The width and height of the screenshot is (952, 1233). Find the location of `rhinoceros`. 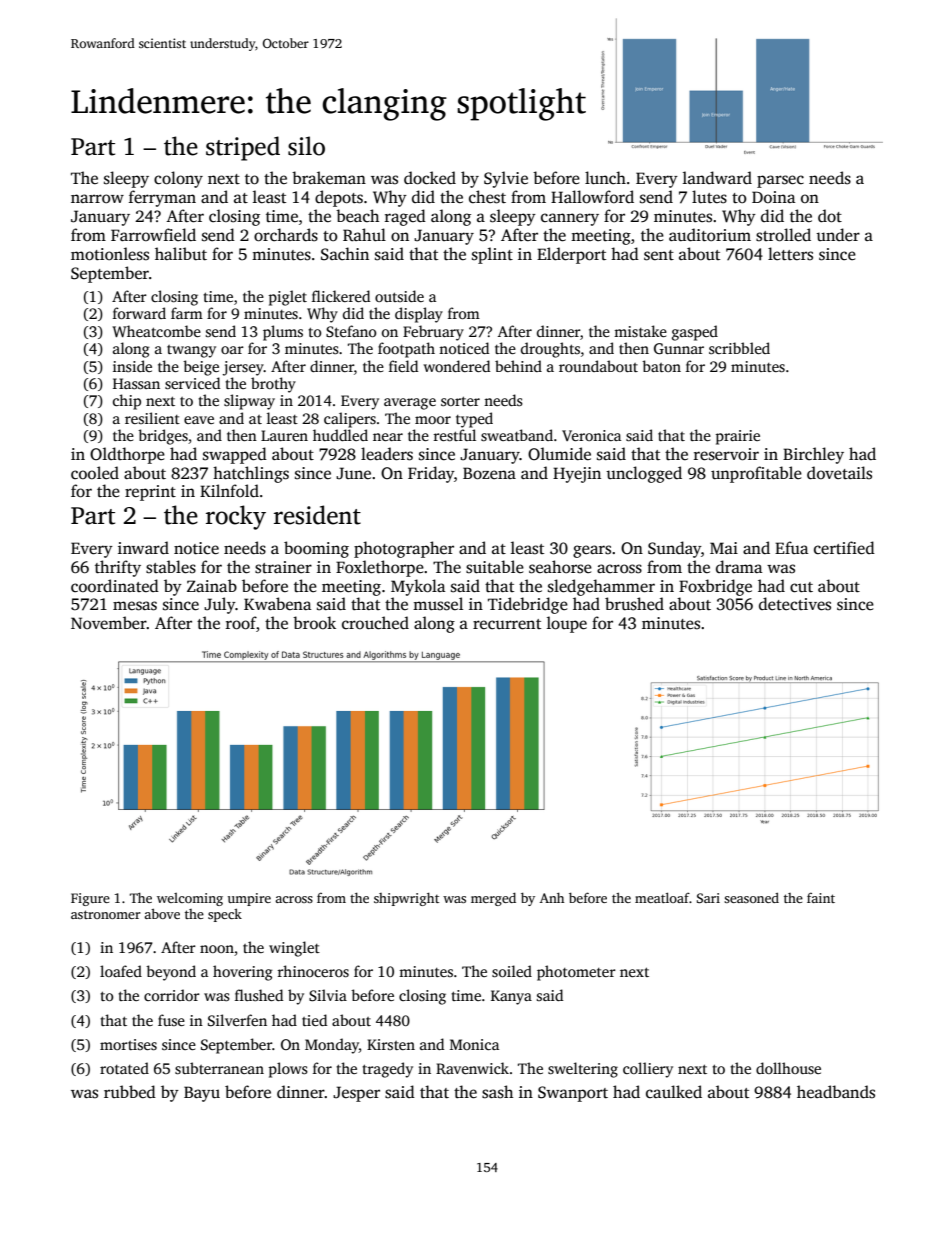

rhinoceros is located at coordinates (313, 971).
